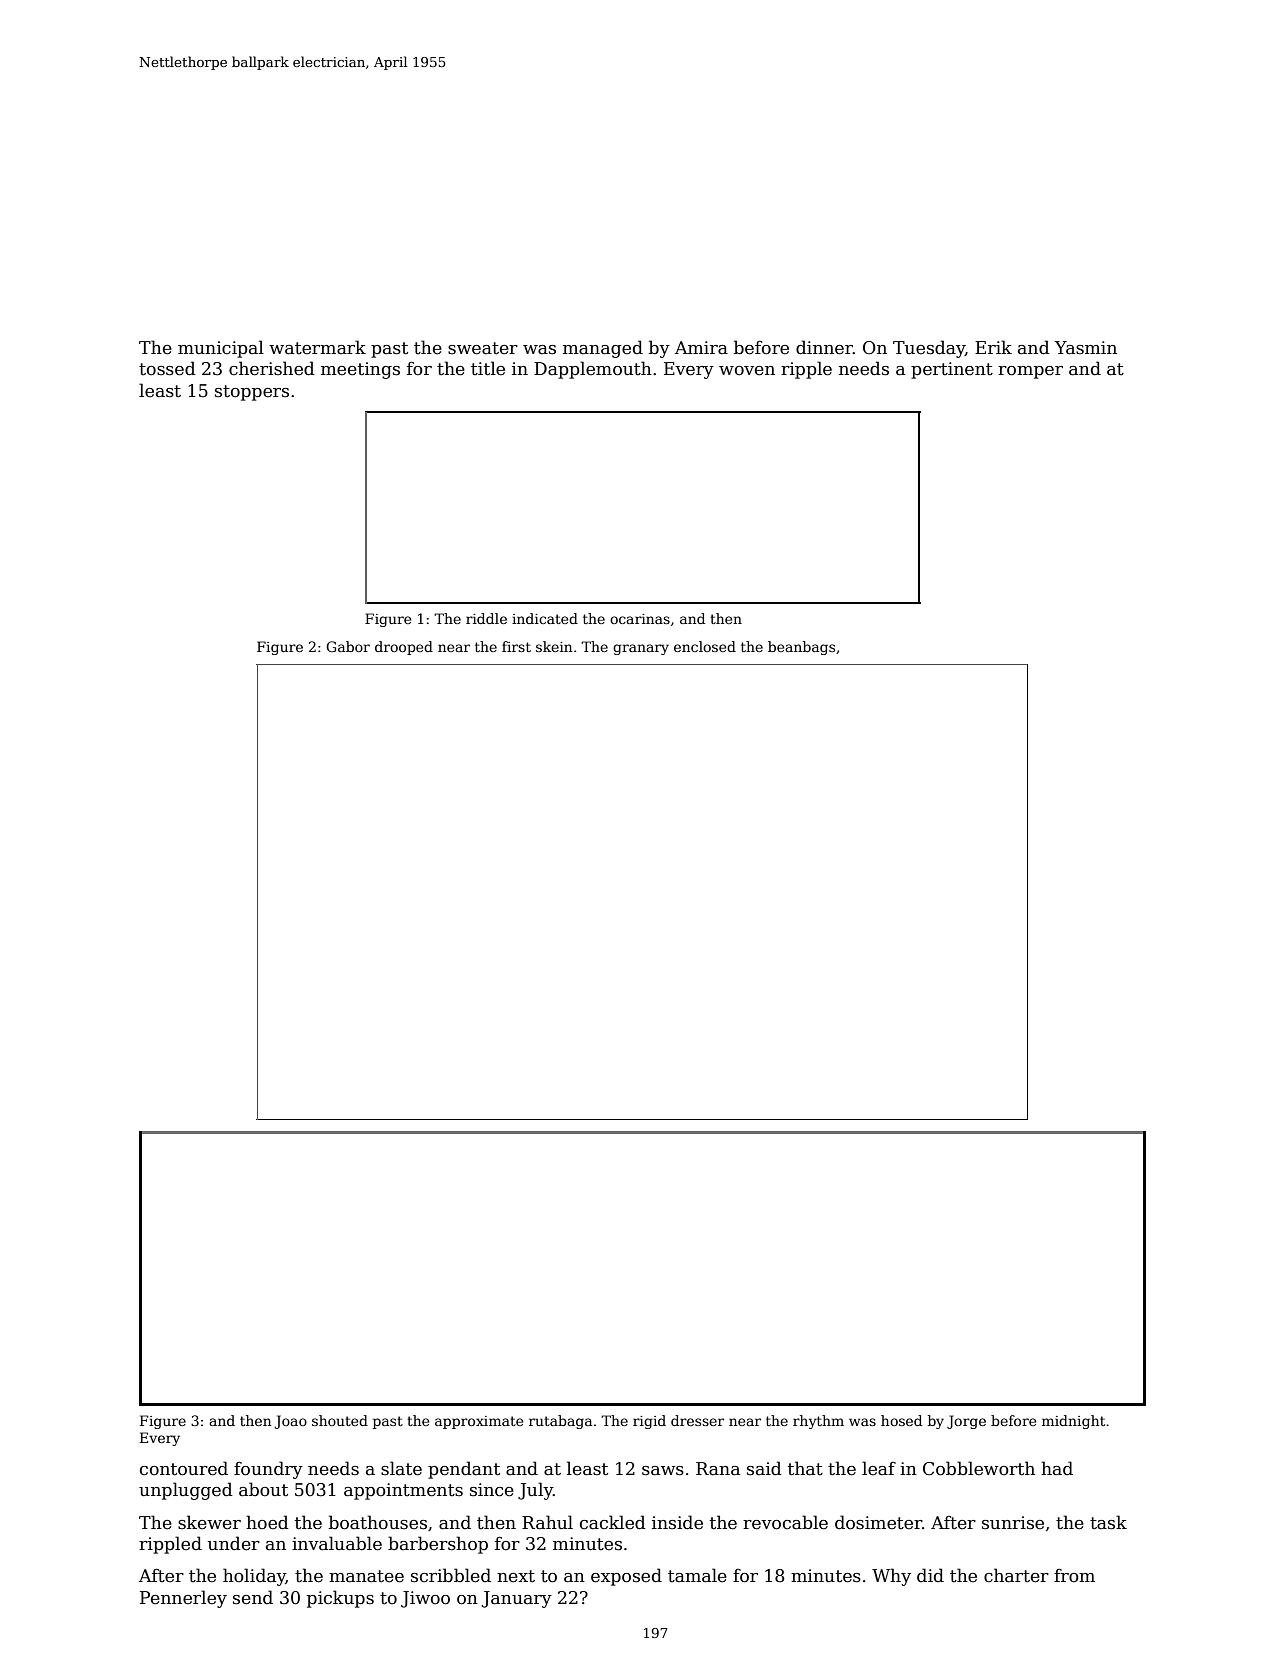 This image has height=1664, width=1285. Describe the element at coordinates (337, 1543) in the image. I see `invaluable` at that location.
